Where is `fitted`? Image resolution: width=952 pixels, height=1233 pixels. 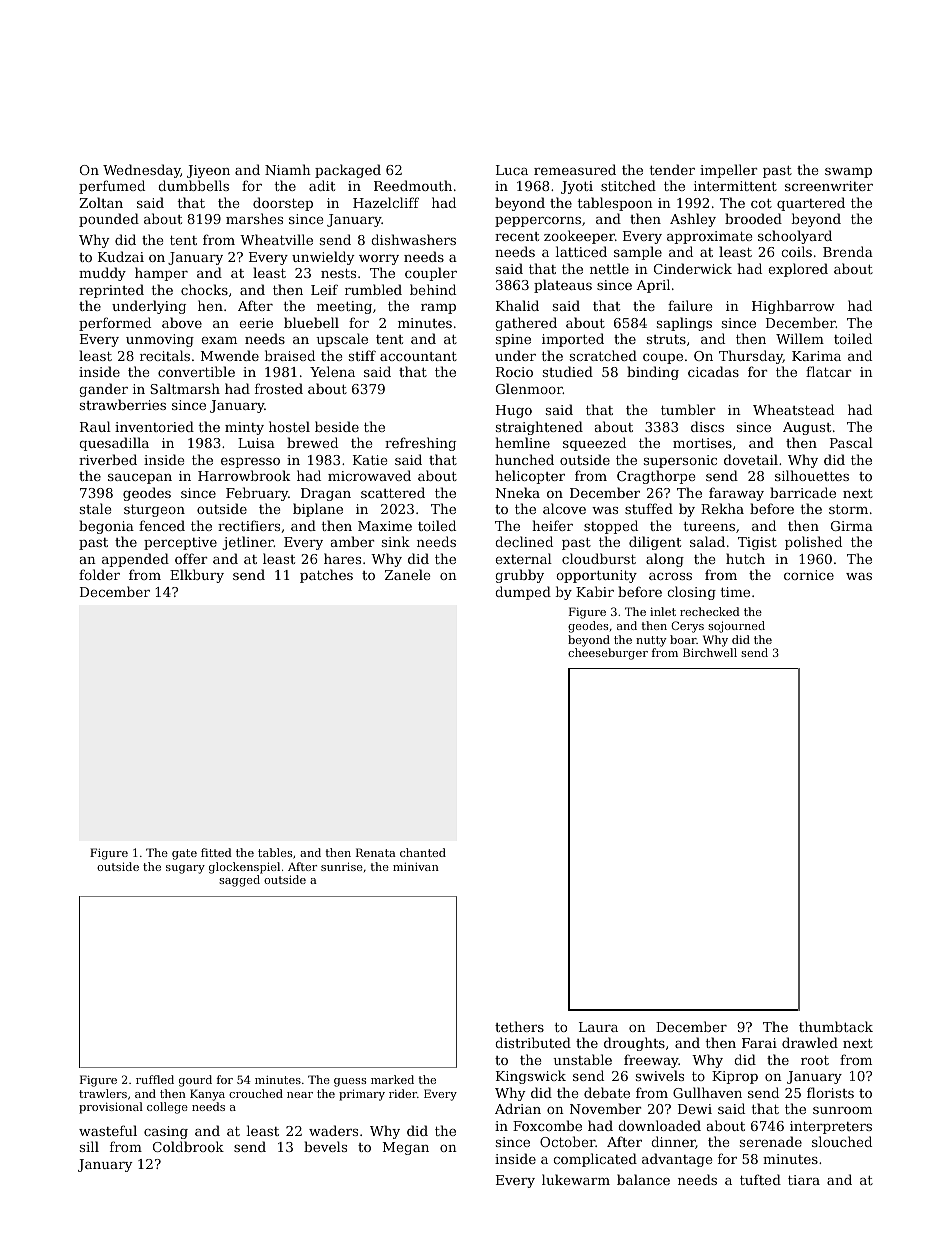
fitted is located at coordinates (216, 852).
